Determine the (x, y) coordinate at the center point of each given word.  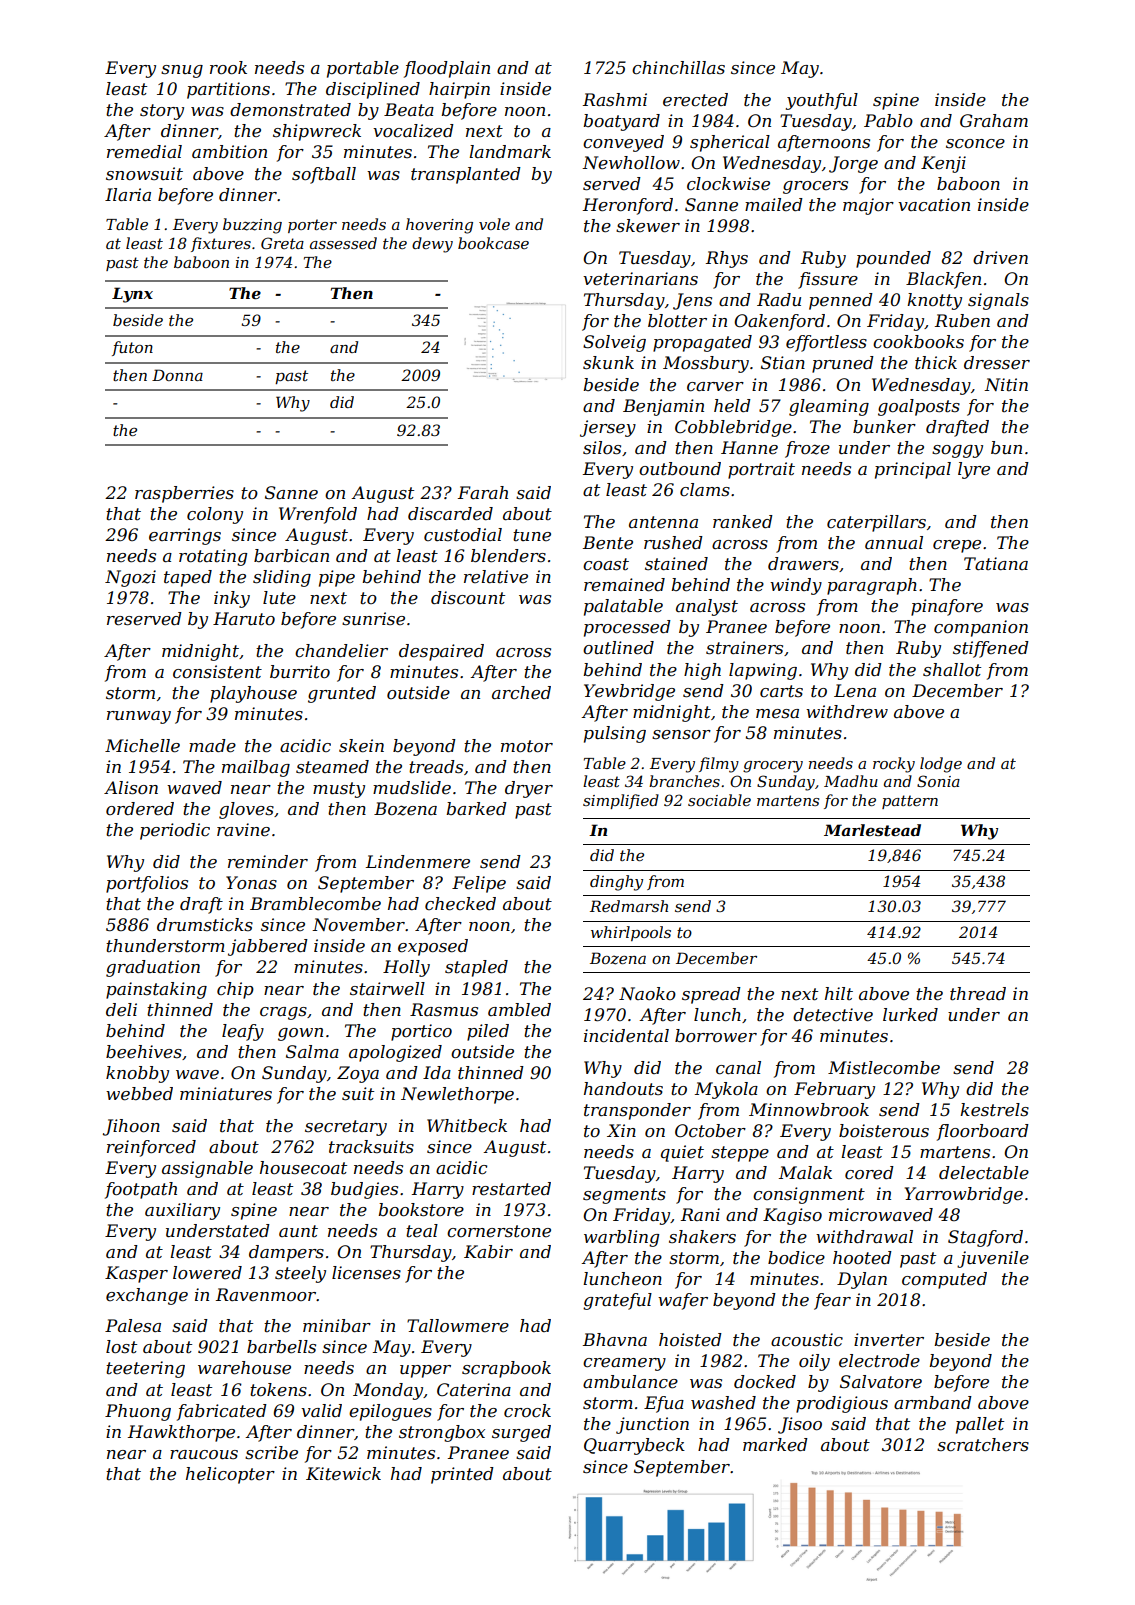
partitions (228, 90)
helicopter (230, 1475)
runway (139, 717)
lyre (974, 470)
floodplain (447, 69)
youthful (822, 101)
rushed (673, 543)
